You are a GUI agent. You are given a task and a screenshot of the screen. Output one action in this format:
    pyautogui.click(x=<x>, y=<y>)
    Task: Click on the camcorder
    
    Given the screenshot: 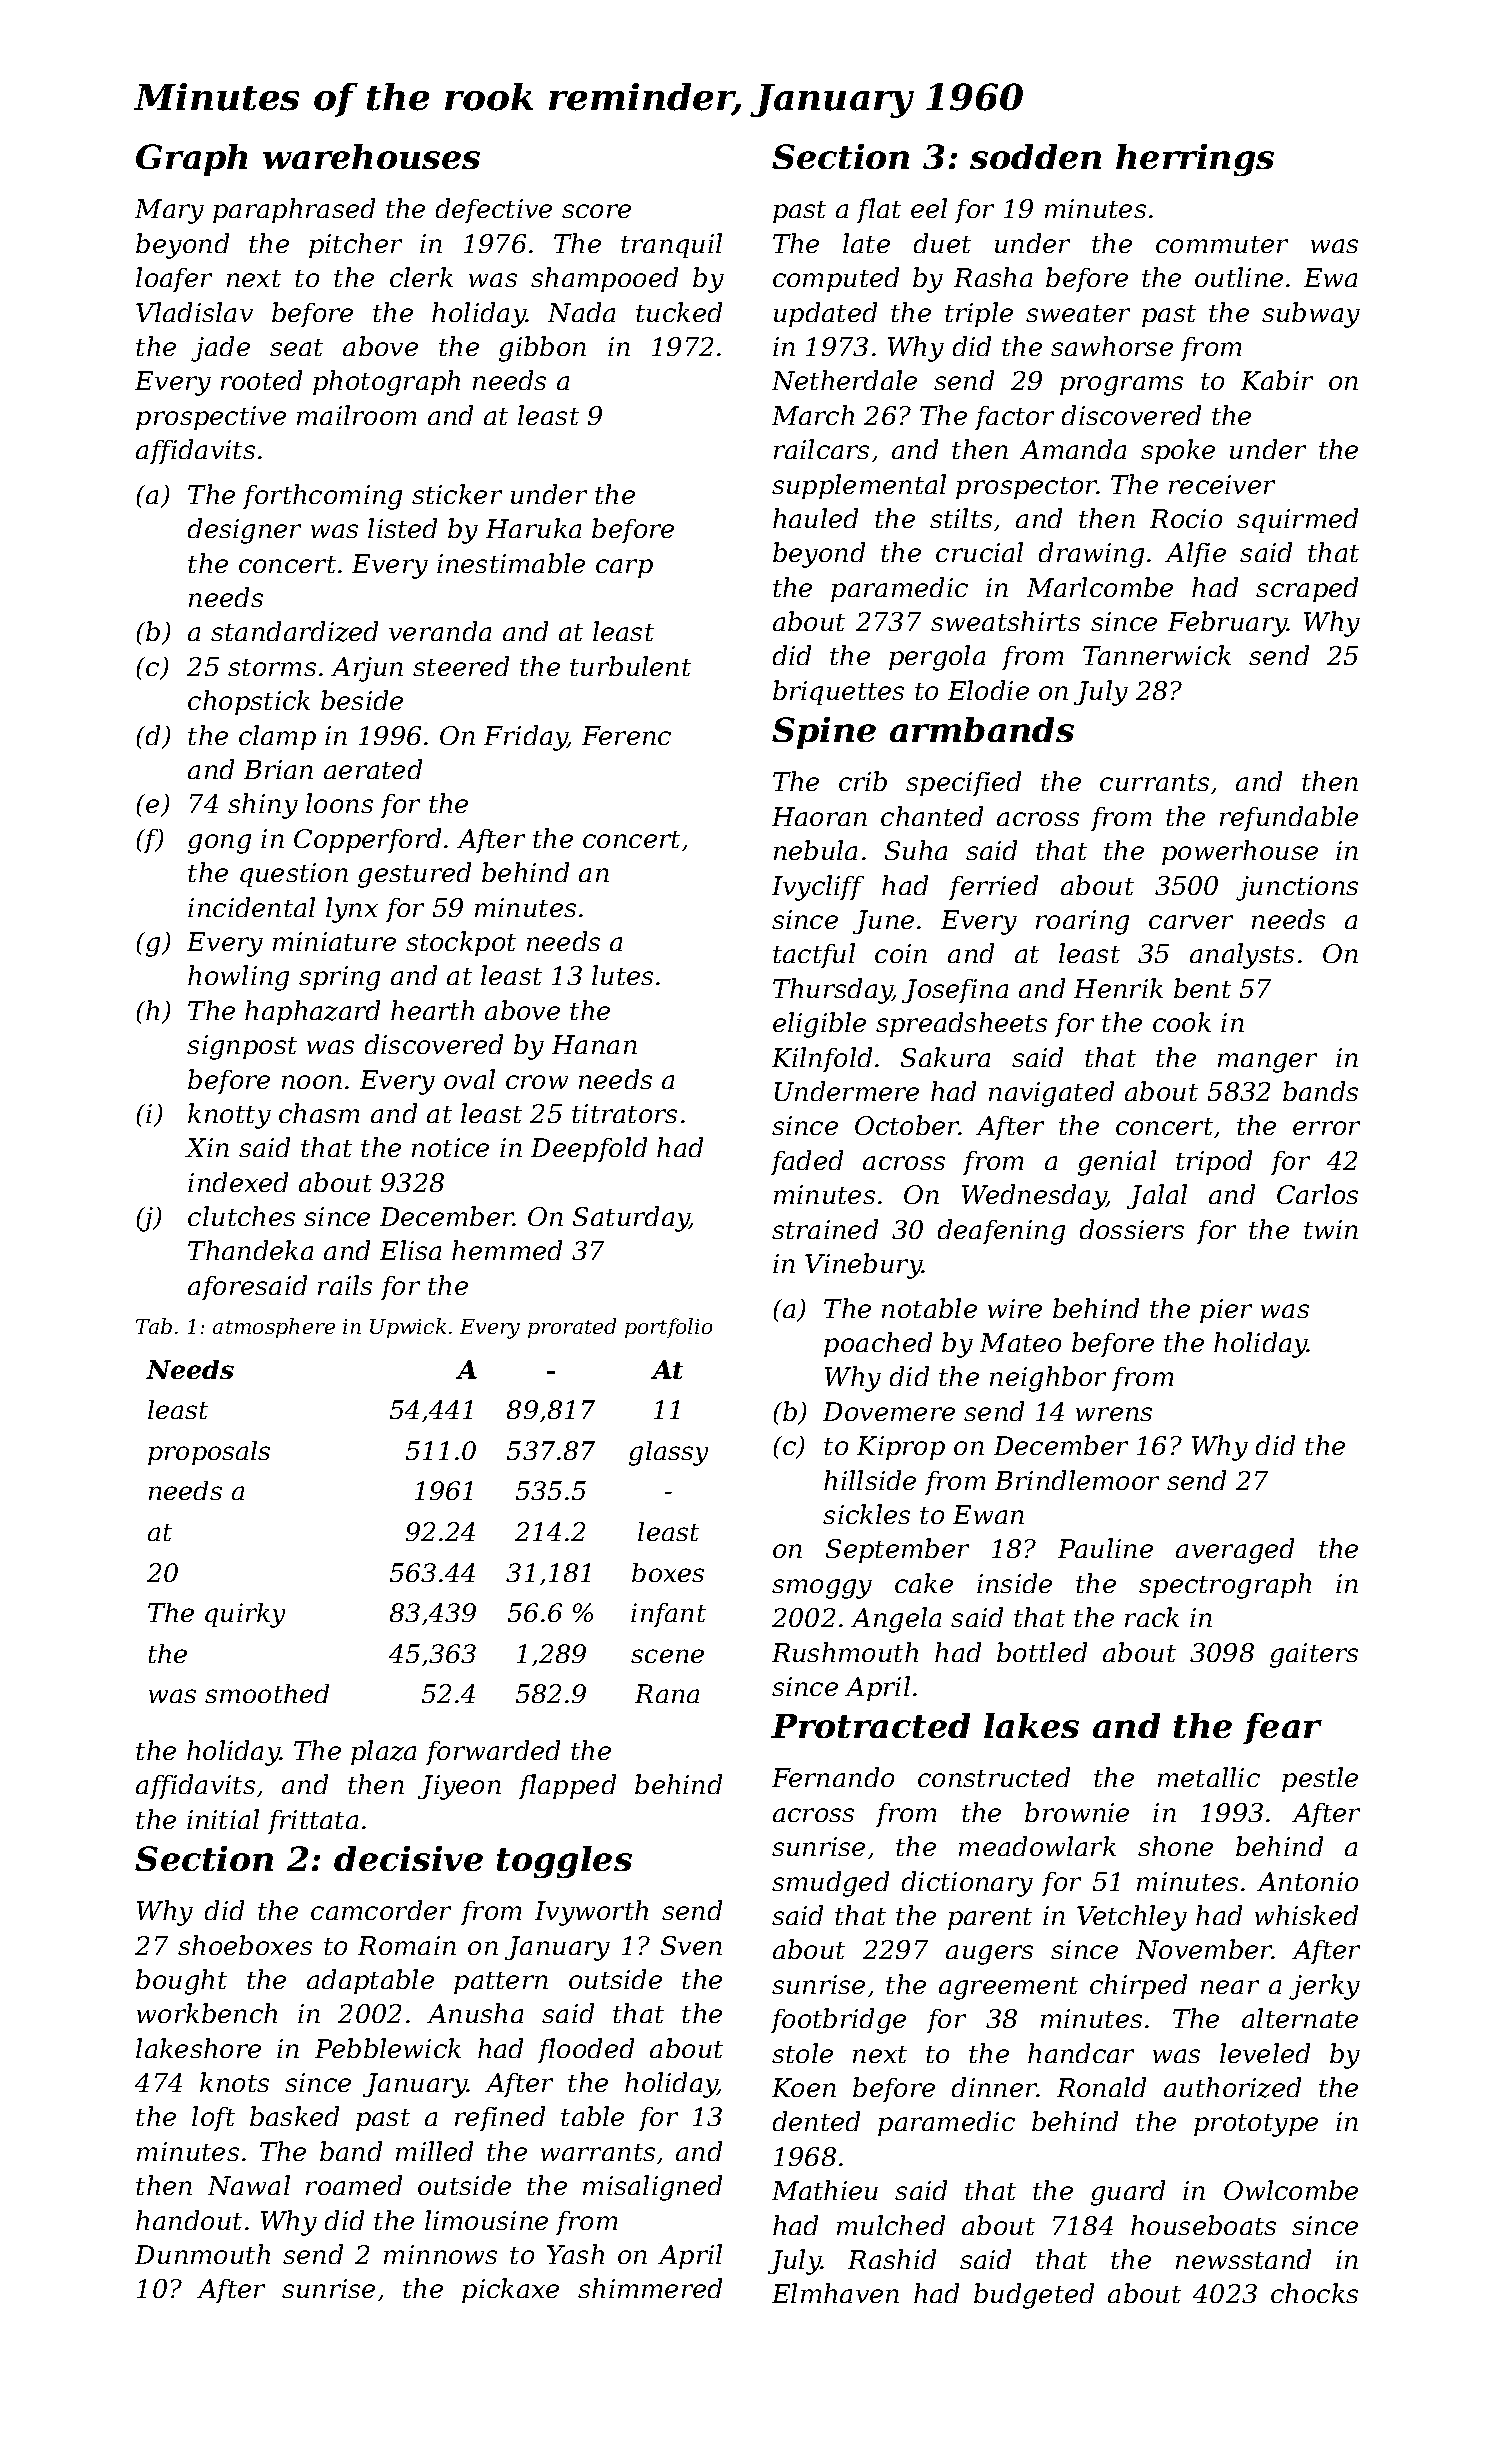 What is the action you would take?
    pyautogui.click(x=381, y=1910)
